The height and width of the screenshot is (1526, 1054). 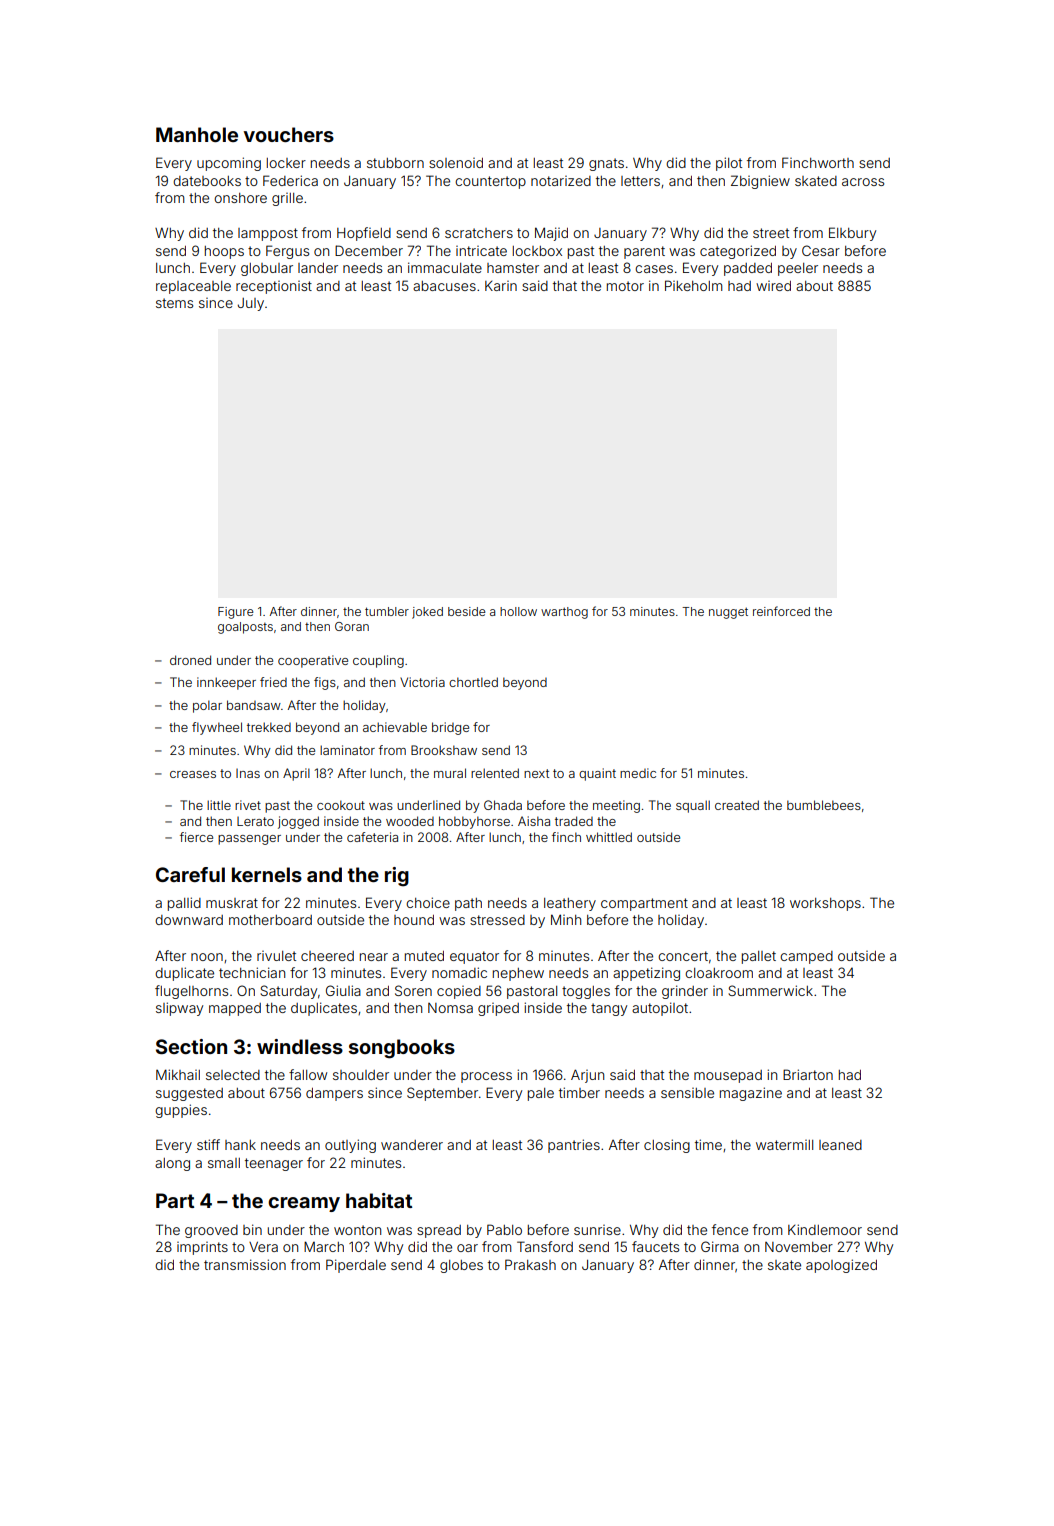 What do you see at coordinates (479, 233) in the screenshot?
I see `scratchers` at bounding box center [479, 233].
